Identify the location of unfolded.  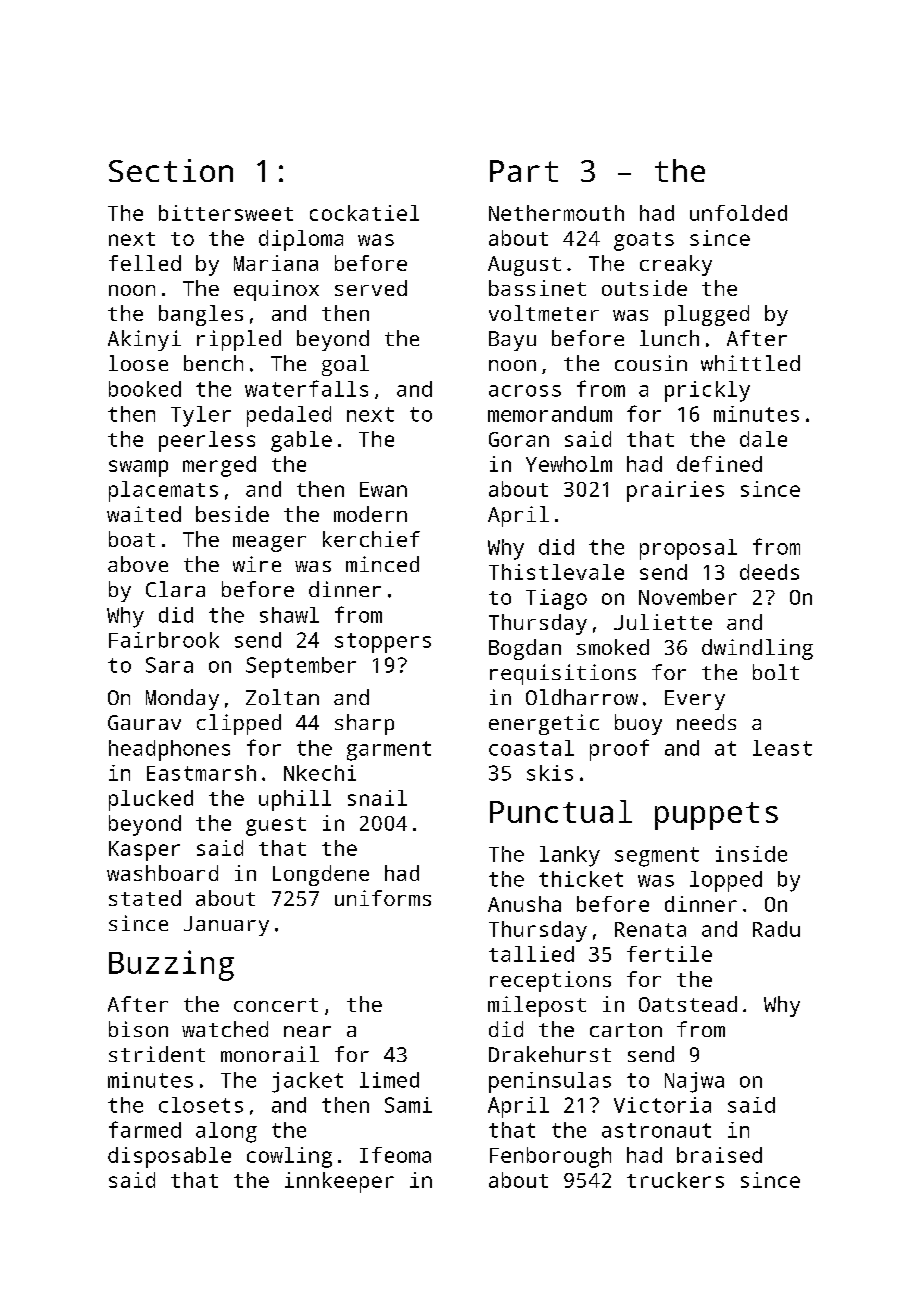
(738, 213).
